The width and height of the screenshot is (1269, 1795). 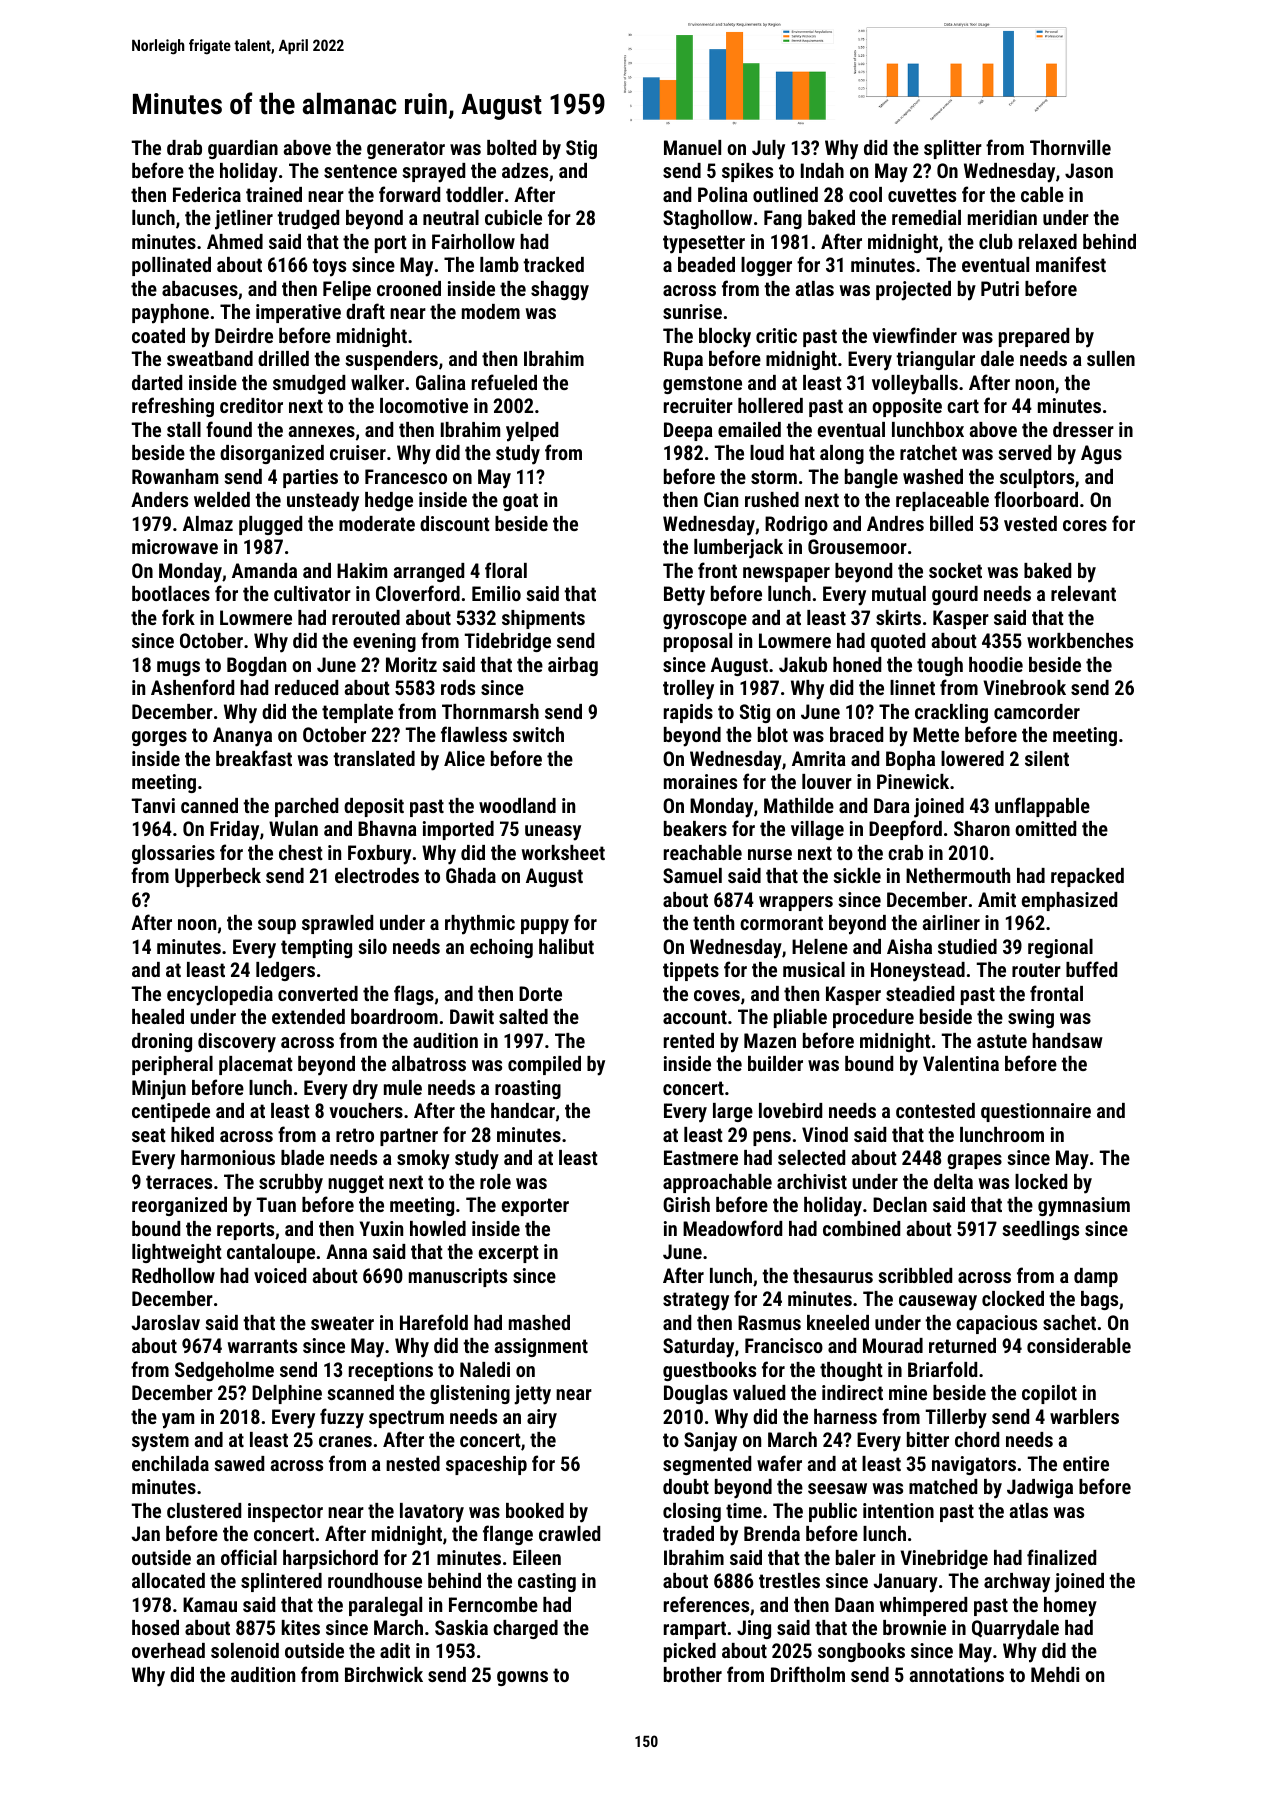 What do you see at coordinates (523, 1110) in the screenshot?
I see `handcar` at bounding box center [523, 1110].
